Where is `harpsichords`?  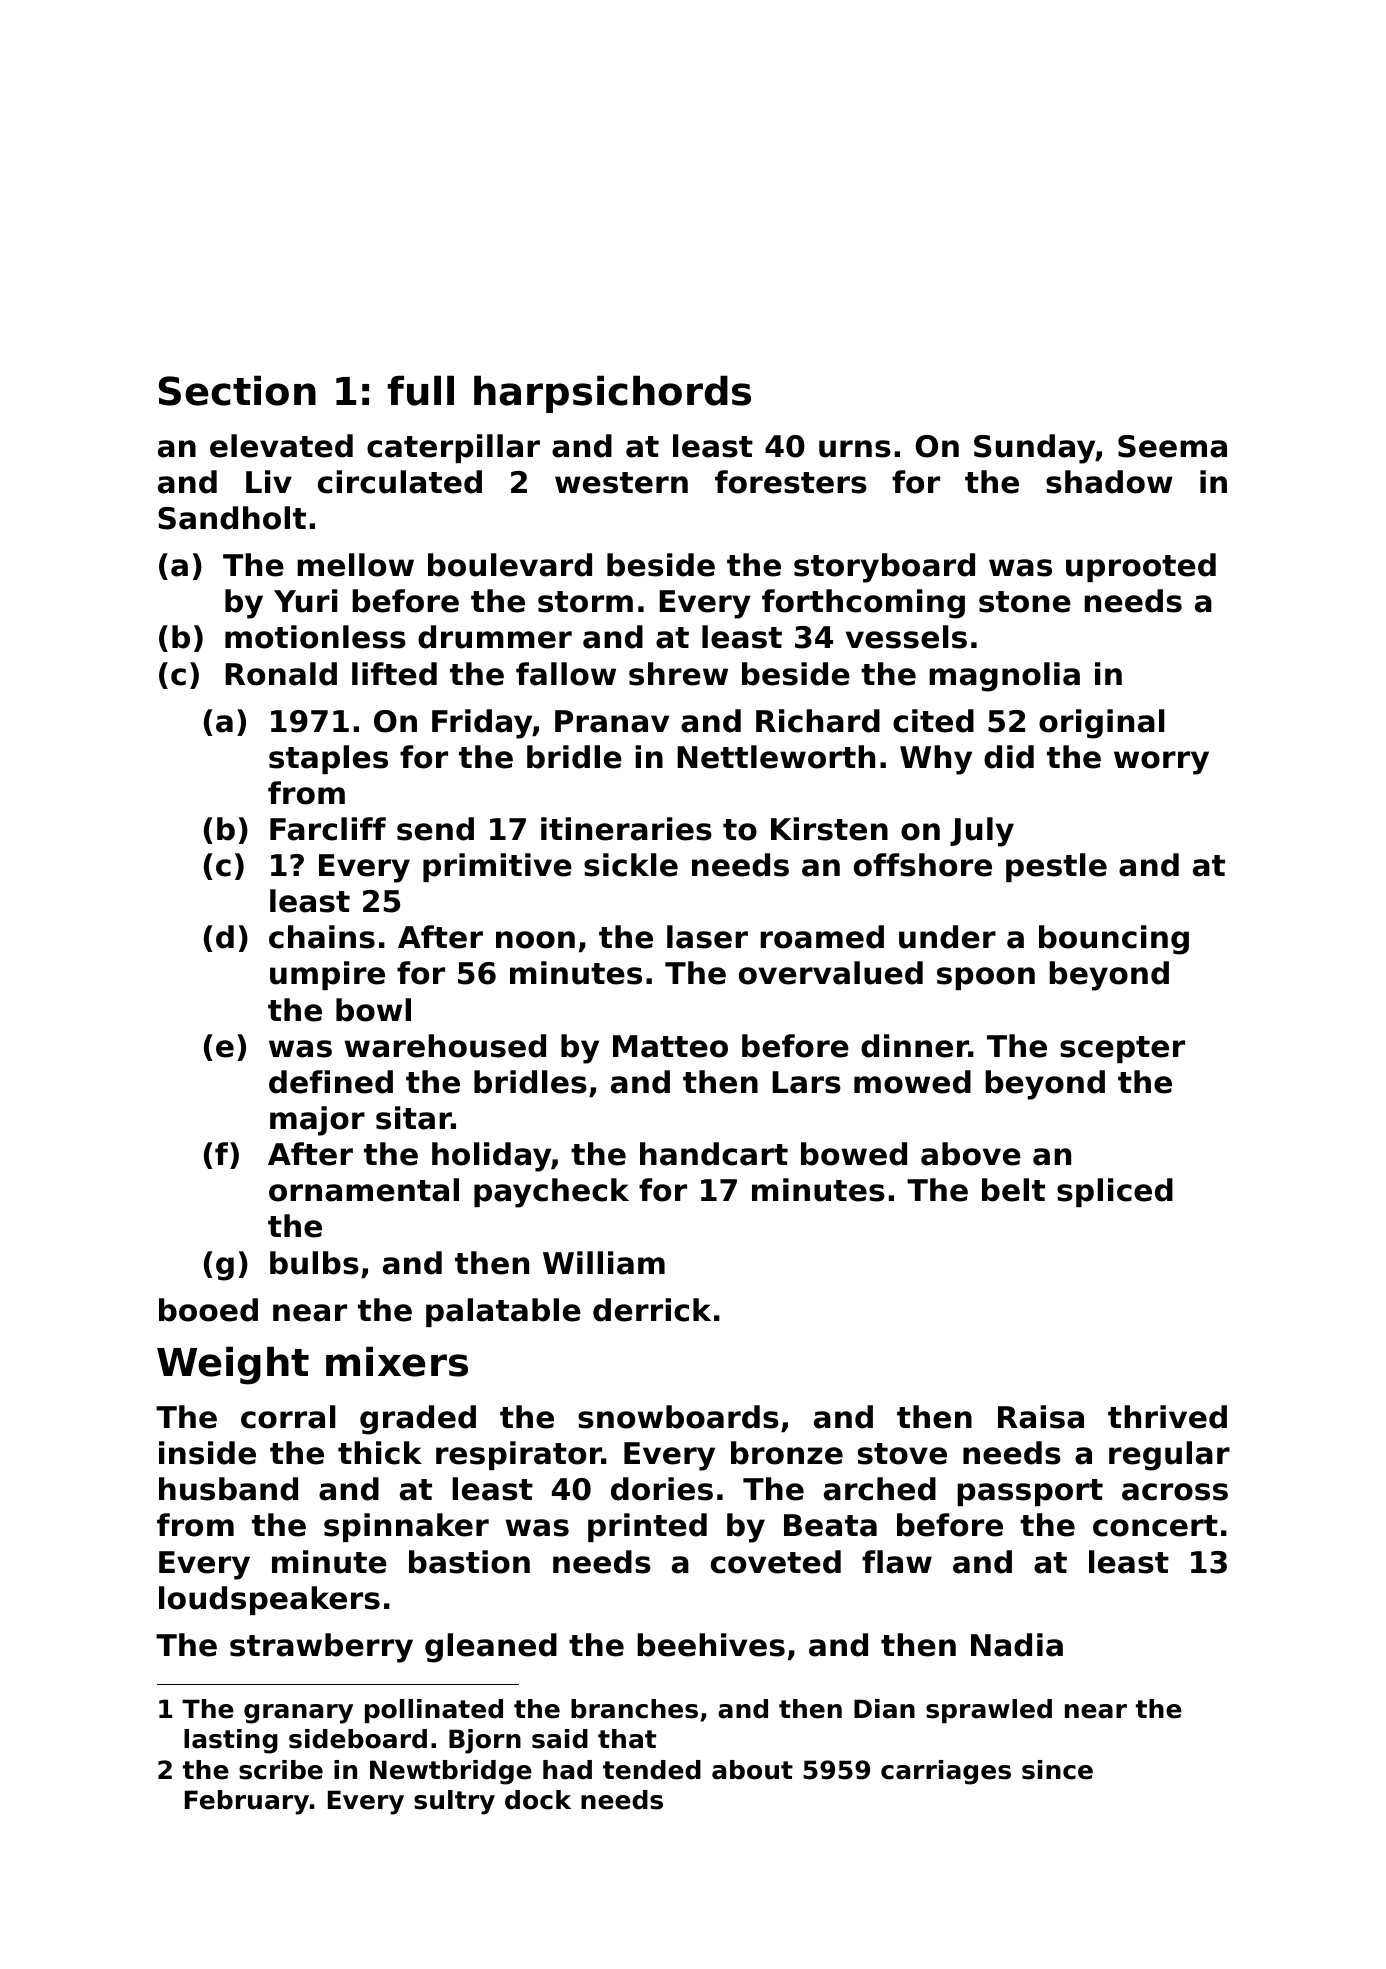
harpsichords is located at coordinates (612, 394).
